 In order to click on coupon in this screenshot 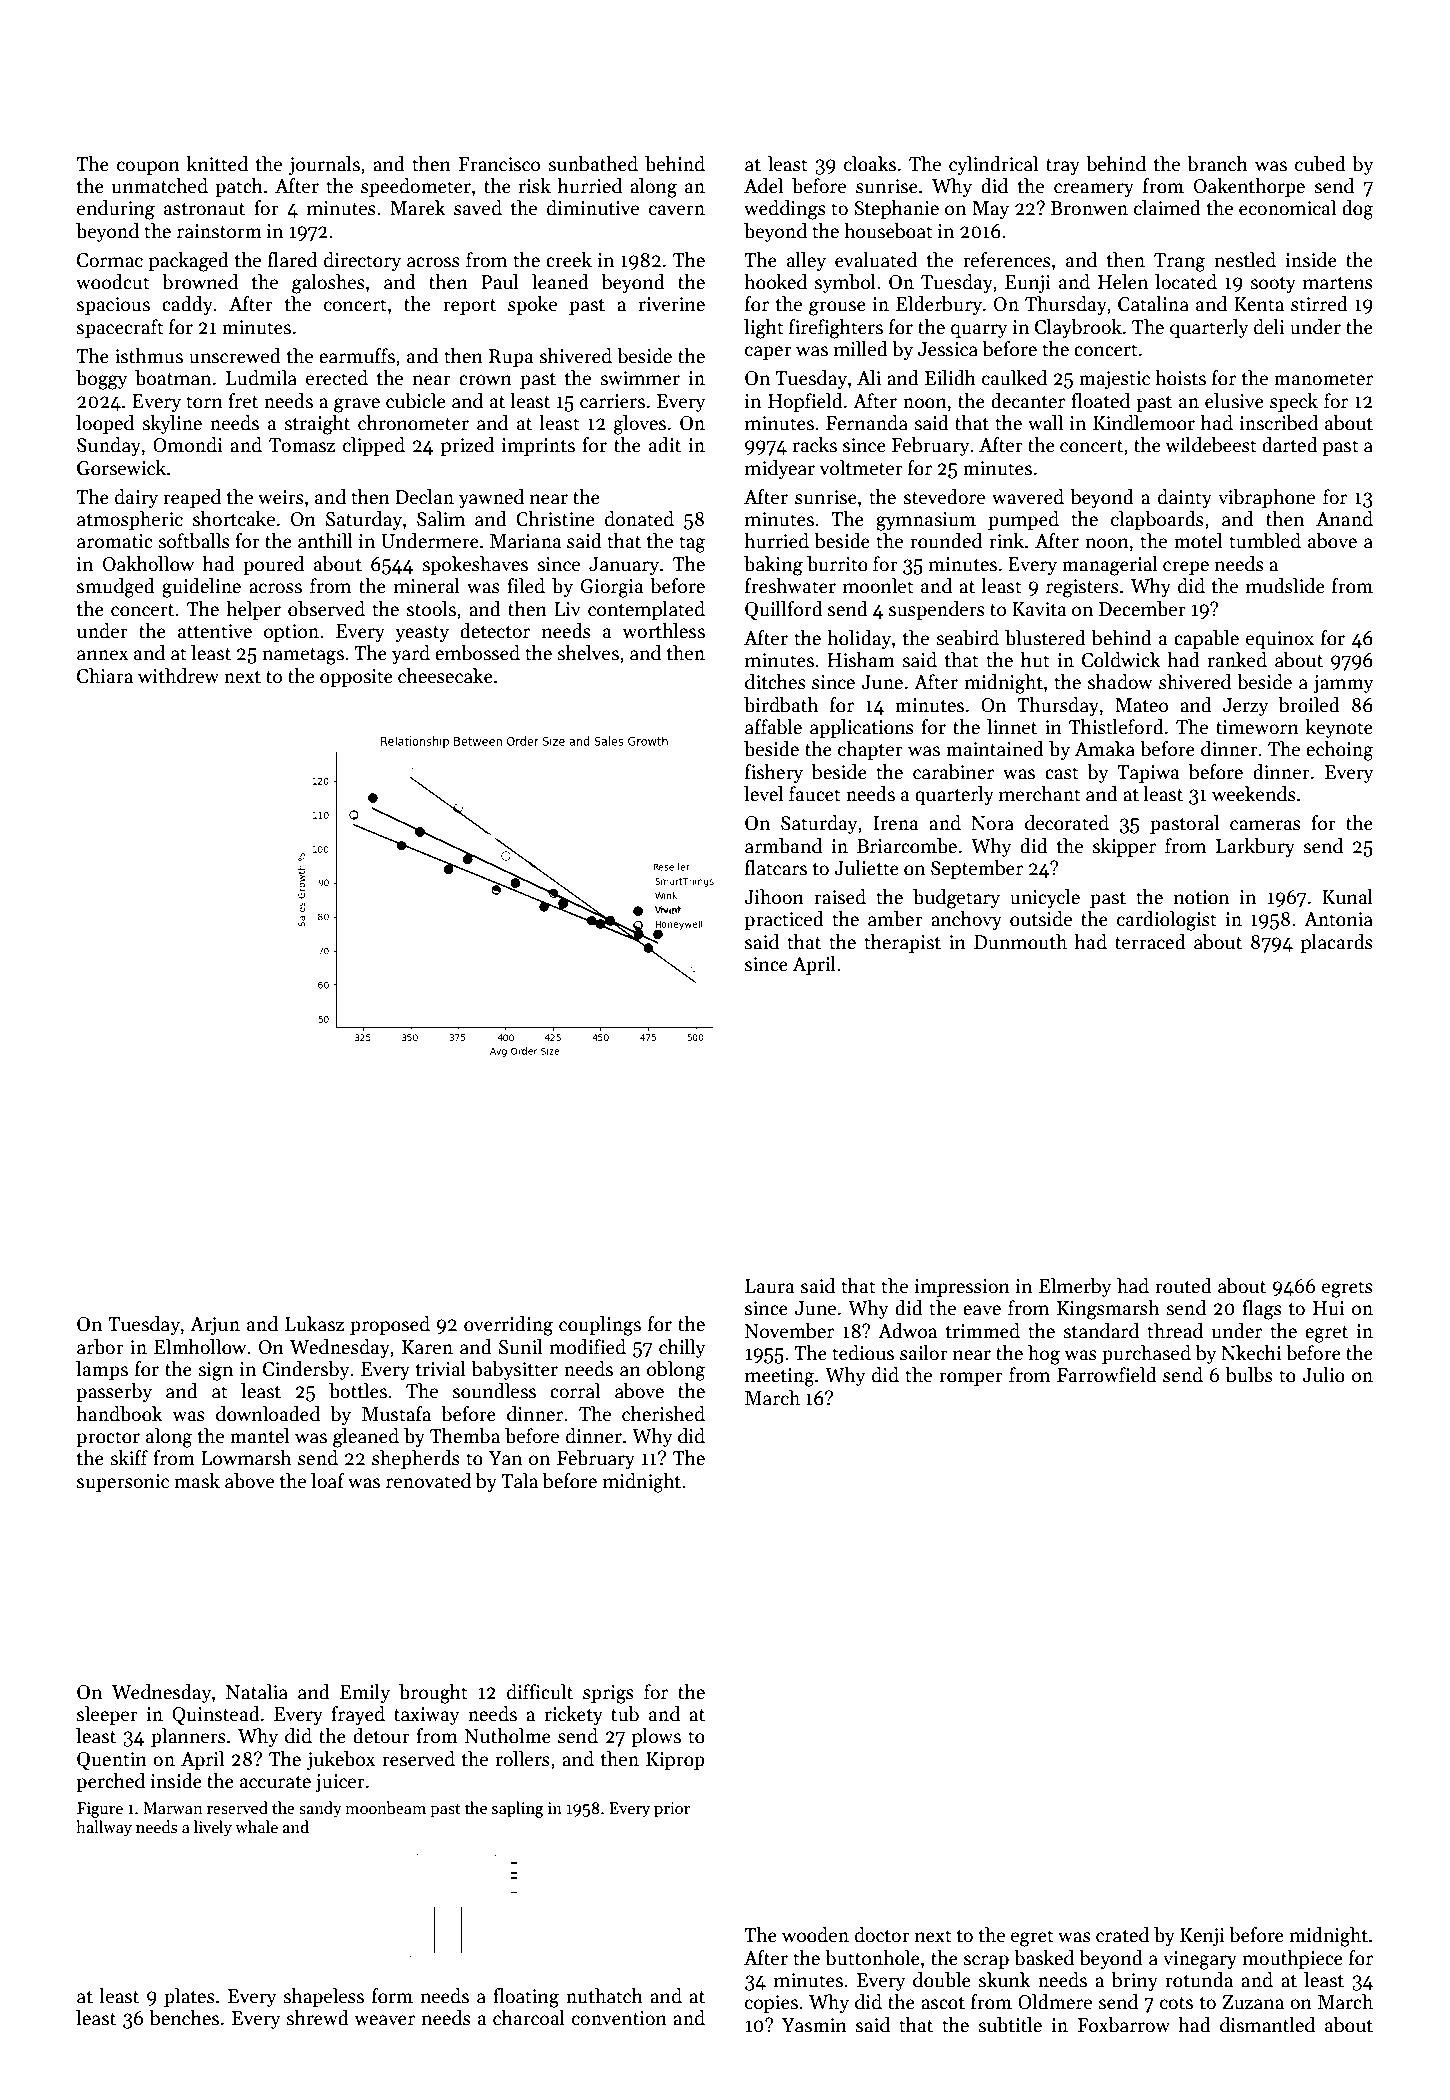, I will do `click(148, 168)`.
